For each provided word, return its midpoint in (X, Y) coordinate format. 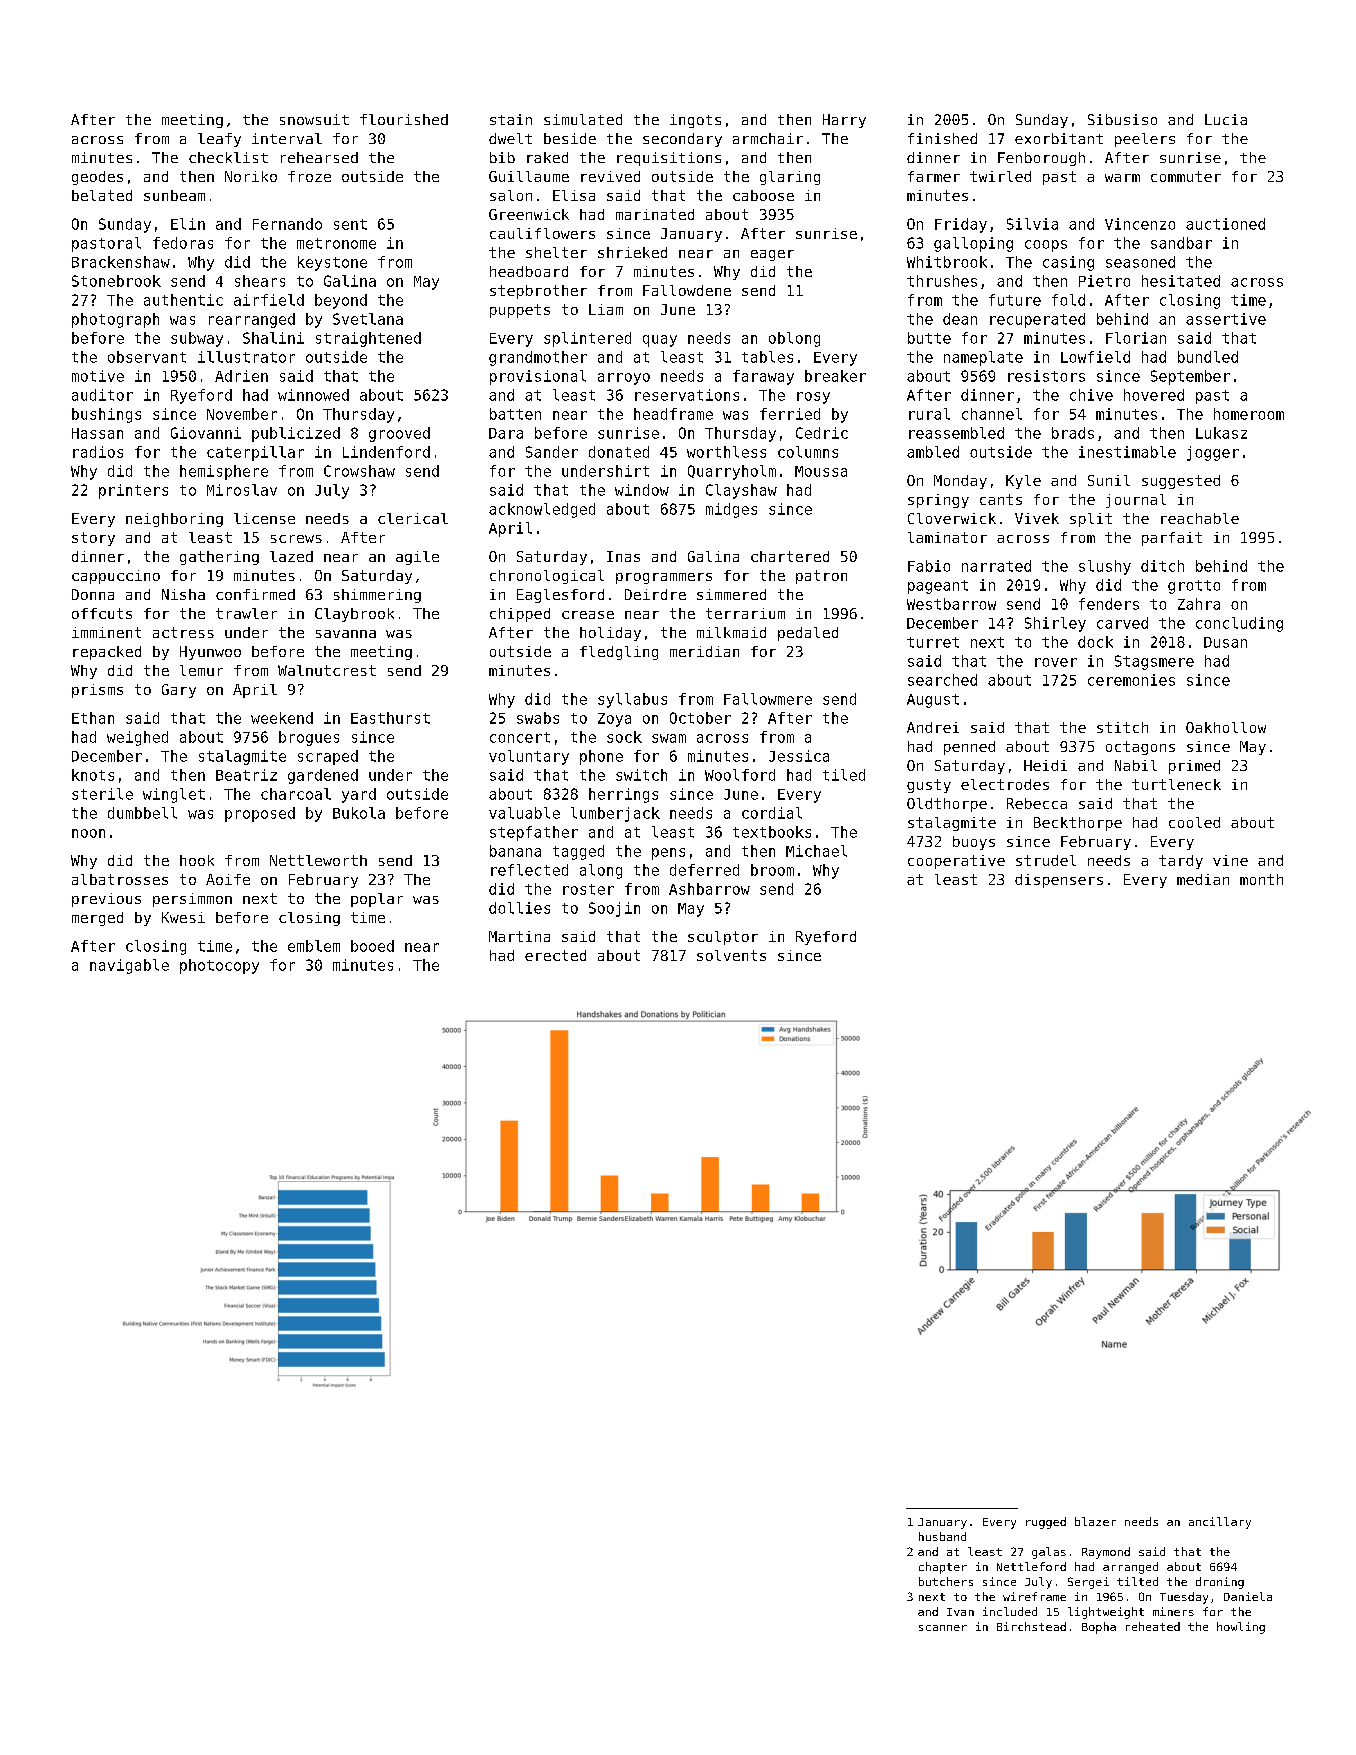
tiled (844, 775)
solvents (731, 955)
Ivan (960, 1612)
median (1203, 879)
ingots (695, 121)
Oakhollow (1226, 727)
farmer (934, 176)
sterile (102, 794)
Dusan (1225, 642)
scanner (943, 1628)
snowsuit (314, 119)
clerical (413, 518)
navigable (129, 966)
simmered (731, 594)
